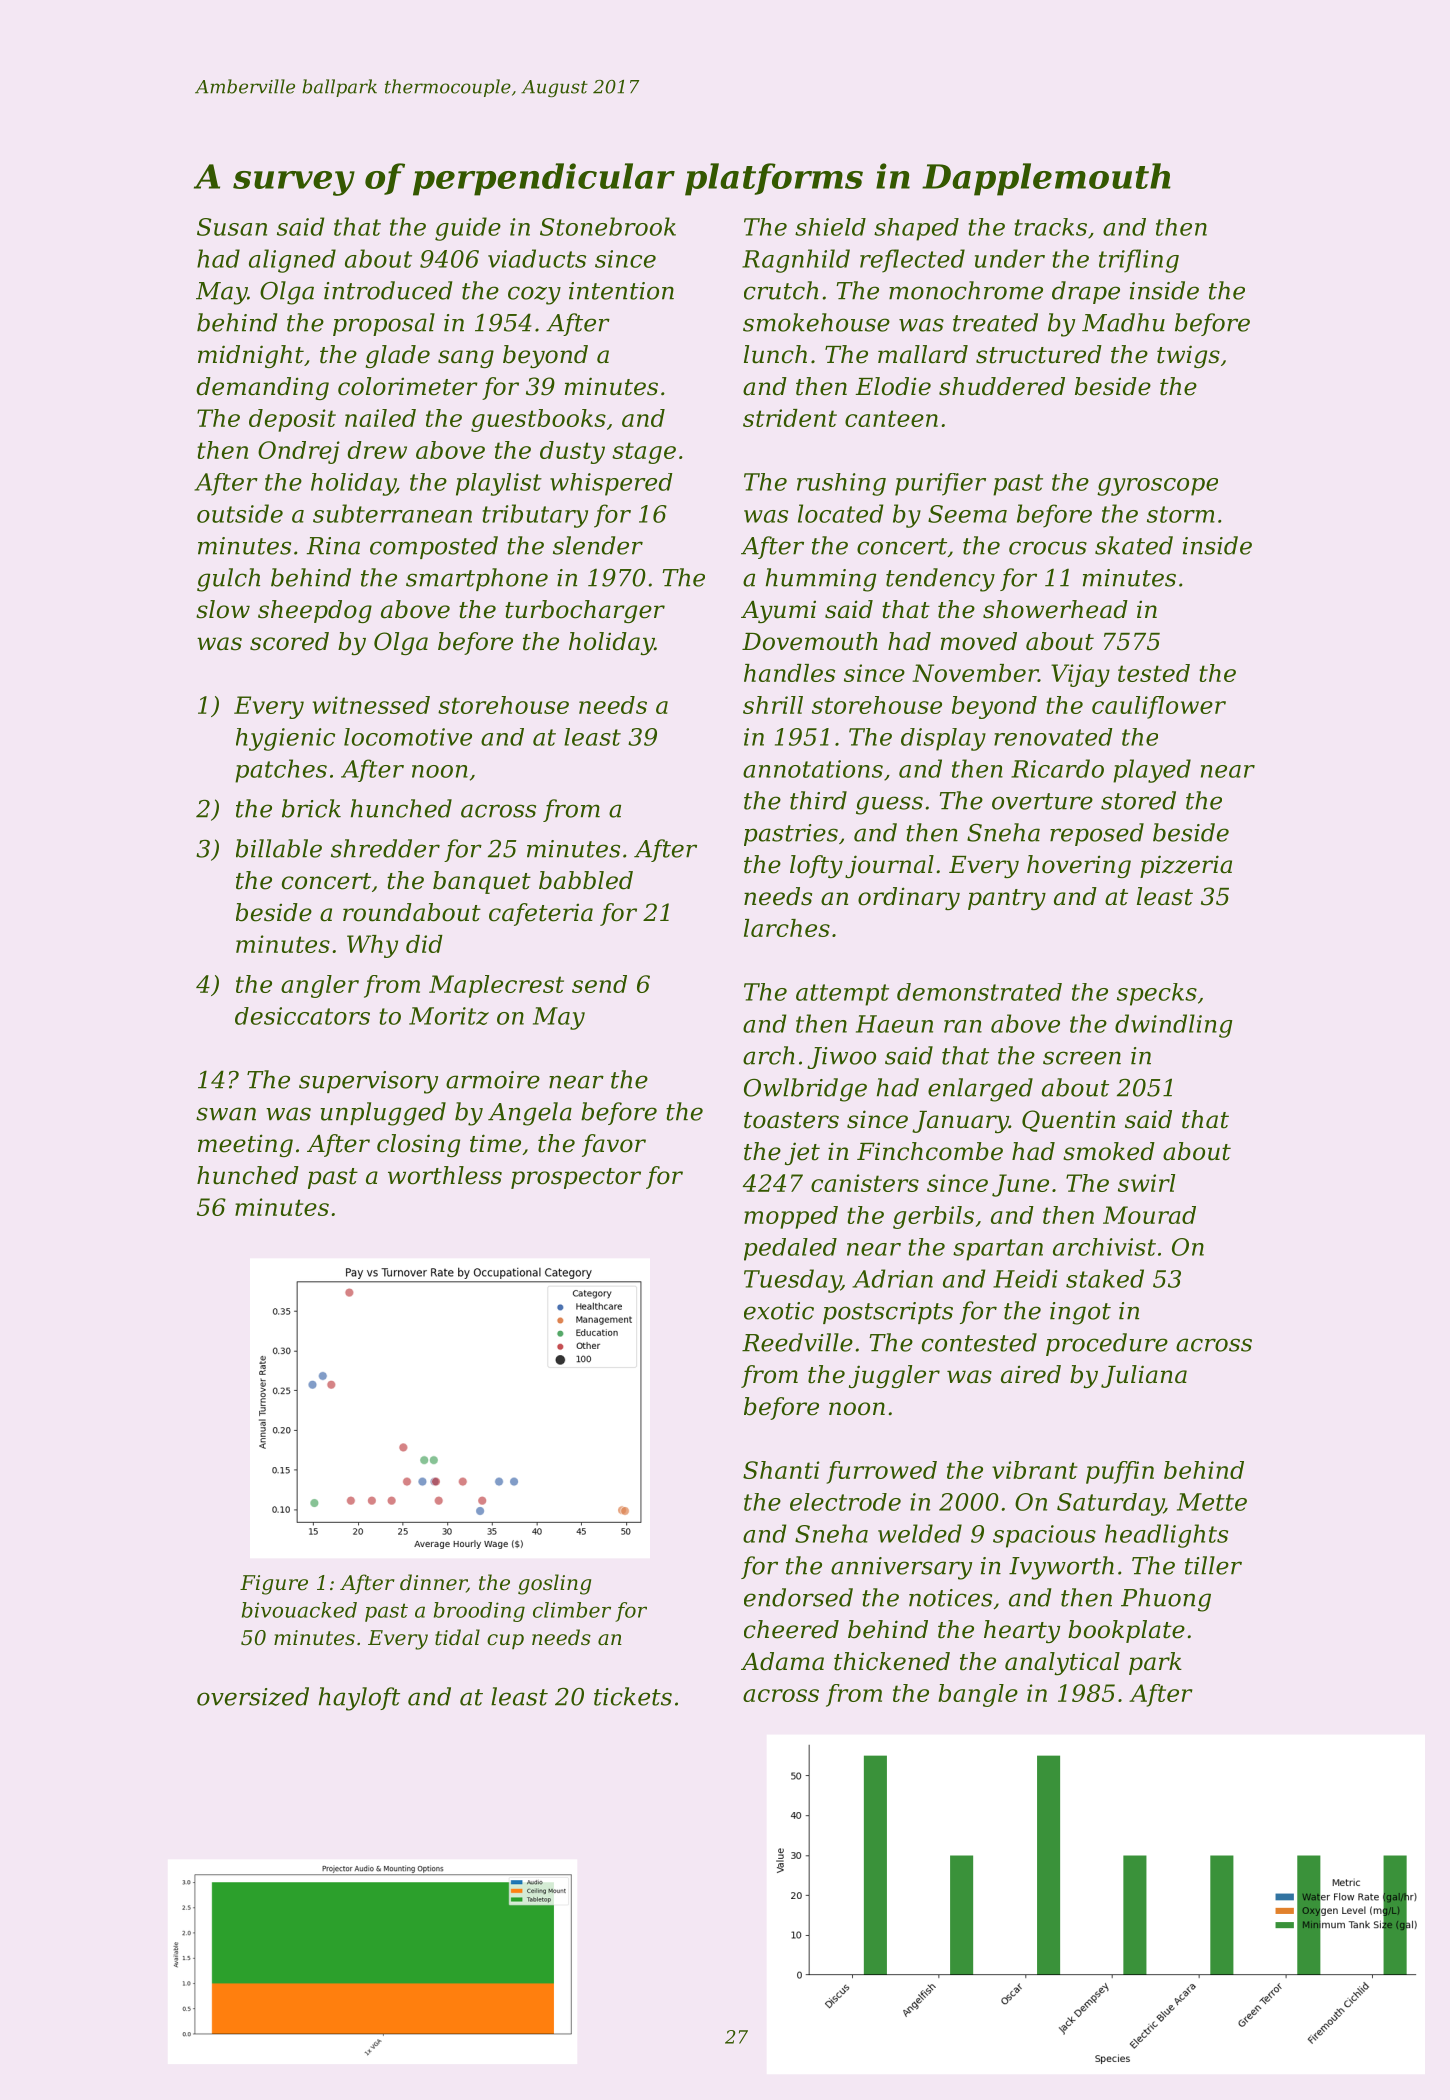 The image size is (1450, 2100). I want to click on send, so click(599, 984).
